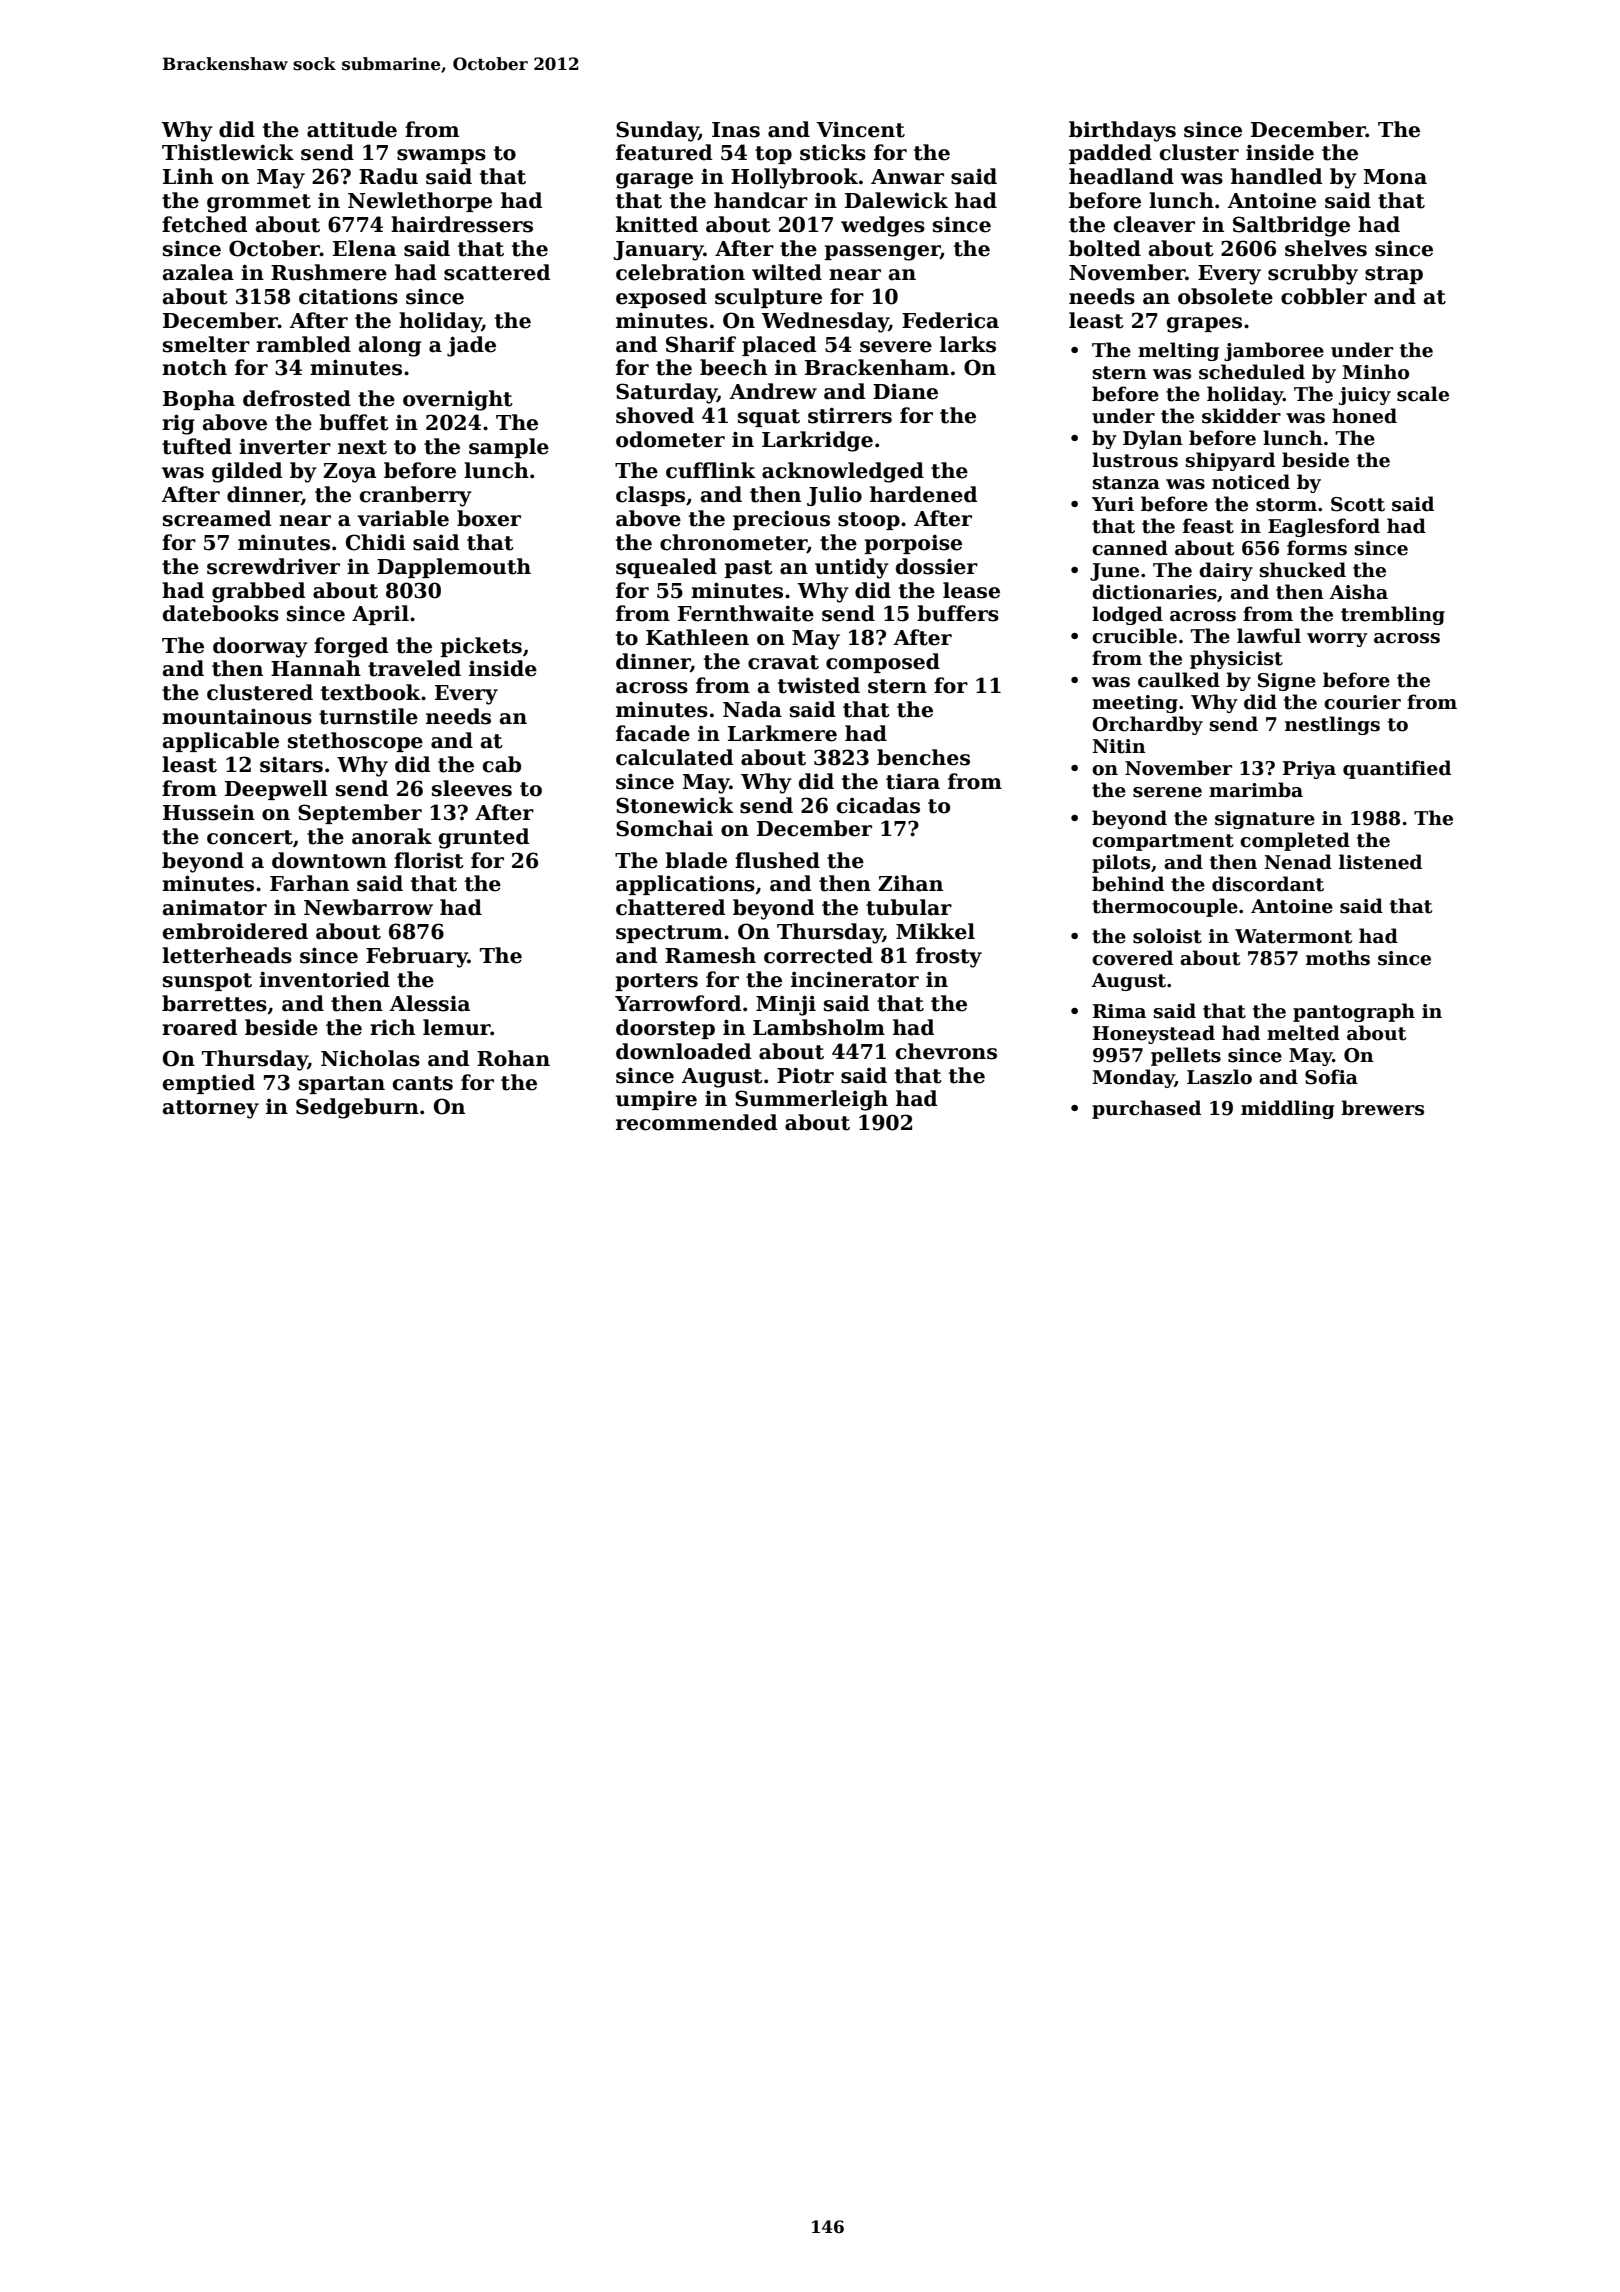 This screenshot has width=1620, height=2292. What do you see at coordinates (1359, 592) in the screenshot?
I see `Aisha` at bounding box center [1359, 592].
